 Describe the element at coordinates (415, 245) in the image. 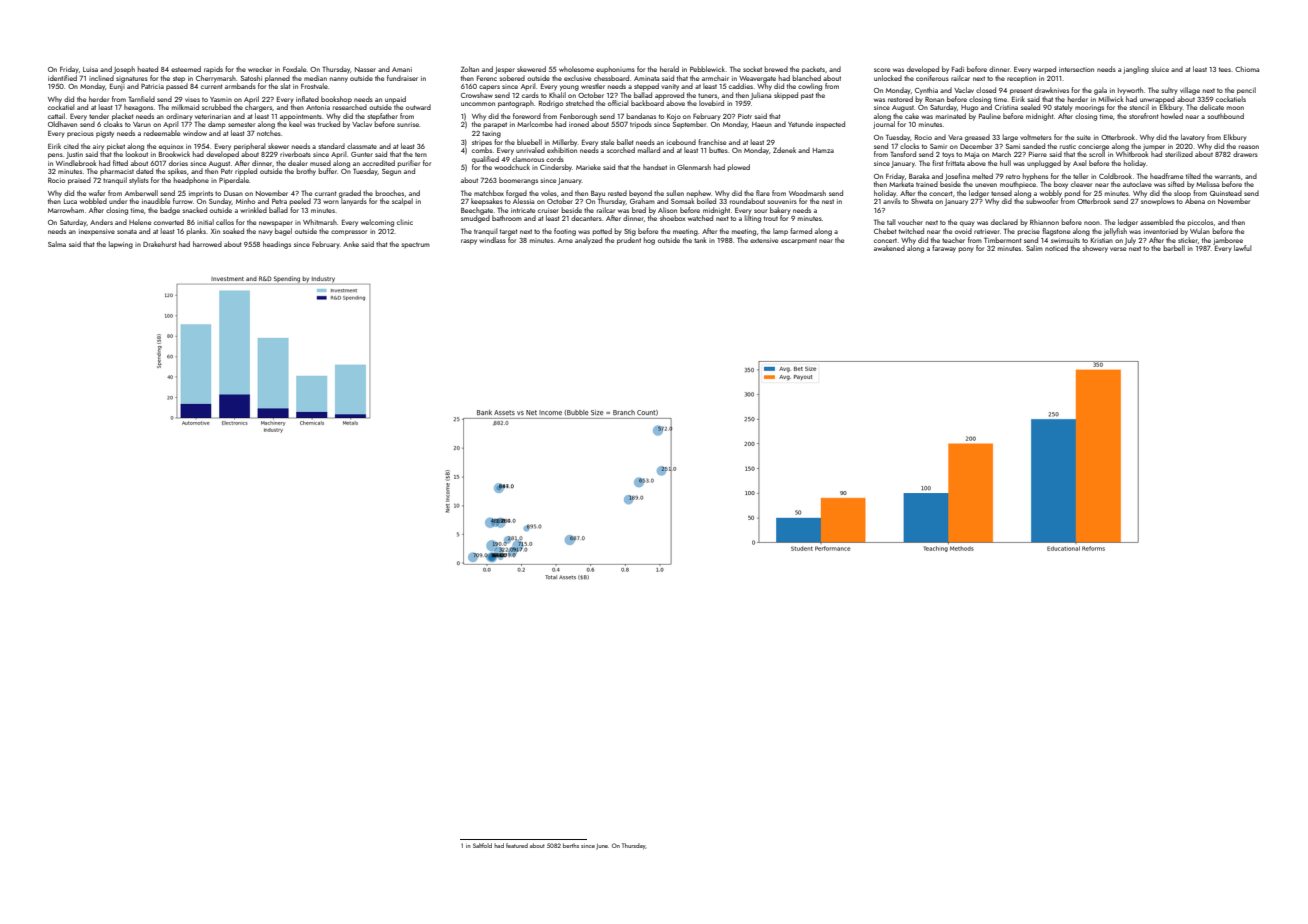

I see `spectrum` at that location.
